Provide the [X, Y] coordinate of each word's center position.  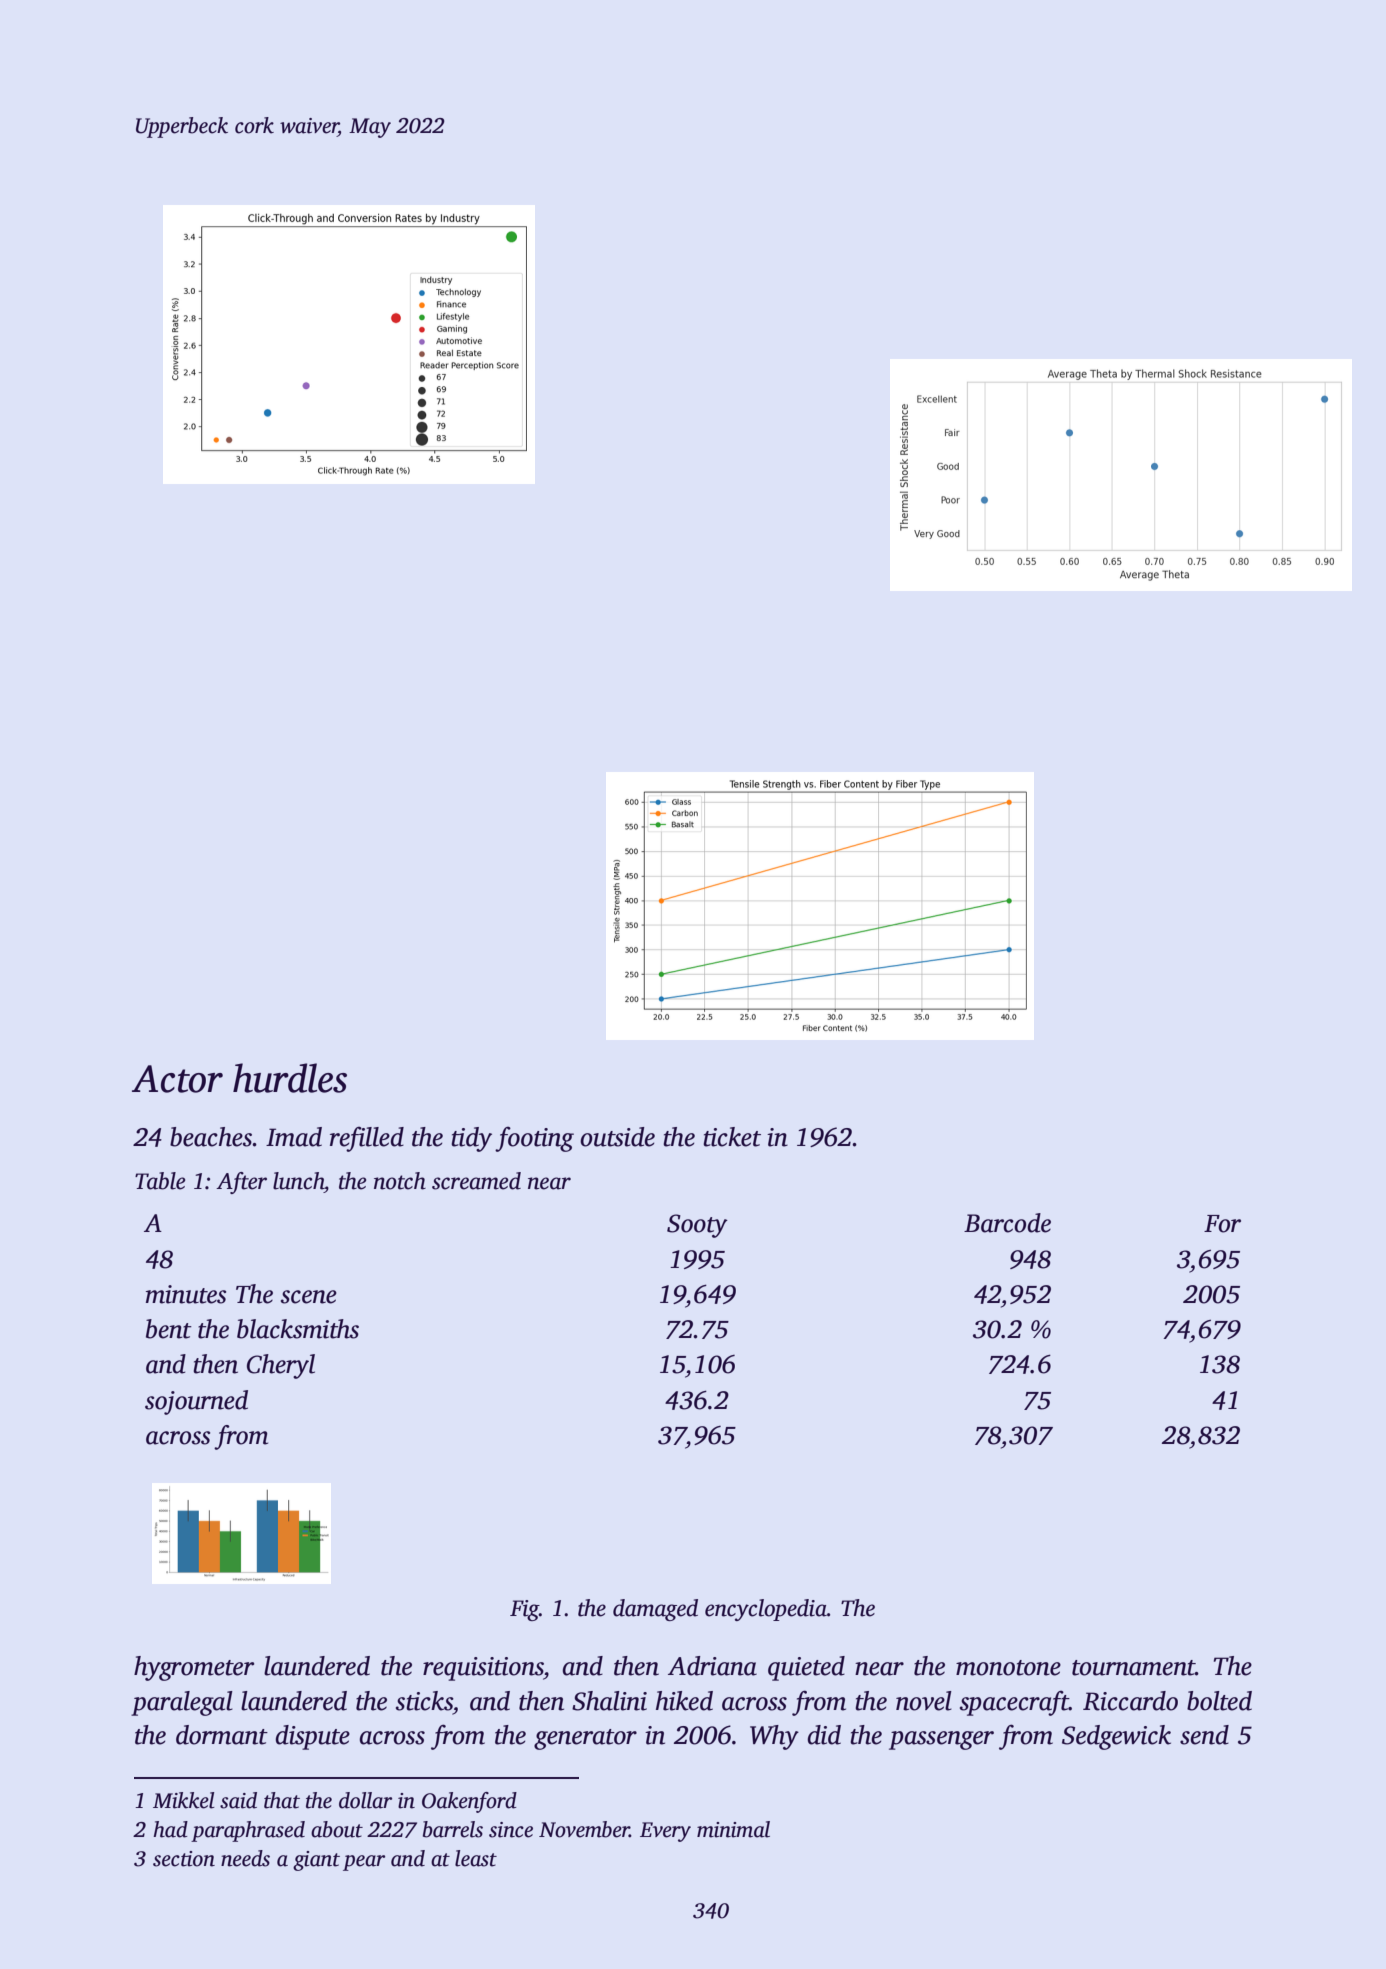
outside [617, 1137]
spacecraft [1014, 1703]
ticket [732, 1137]
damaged [655, 1610]
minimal [733, 1829]
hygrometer [194, 1668]
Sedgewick [1116, 1737]
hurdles [290, 1078]
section [184, 1859]
